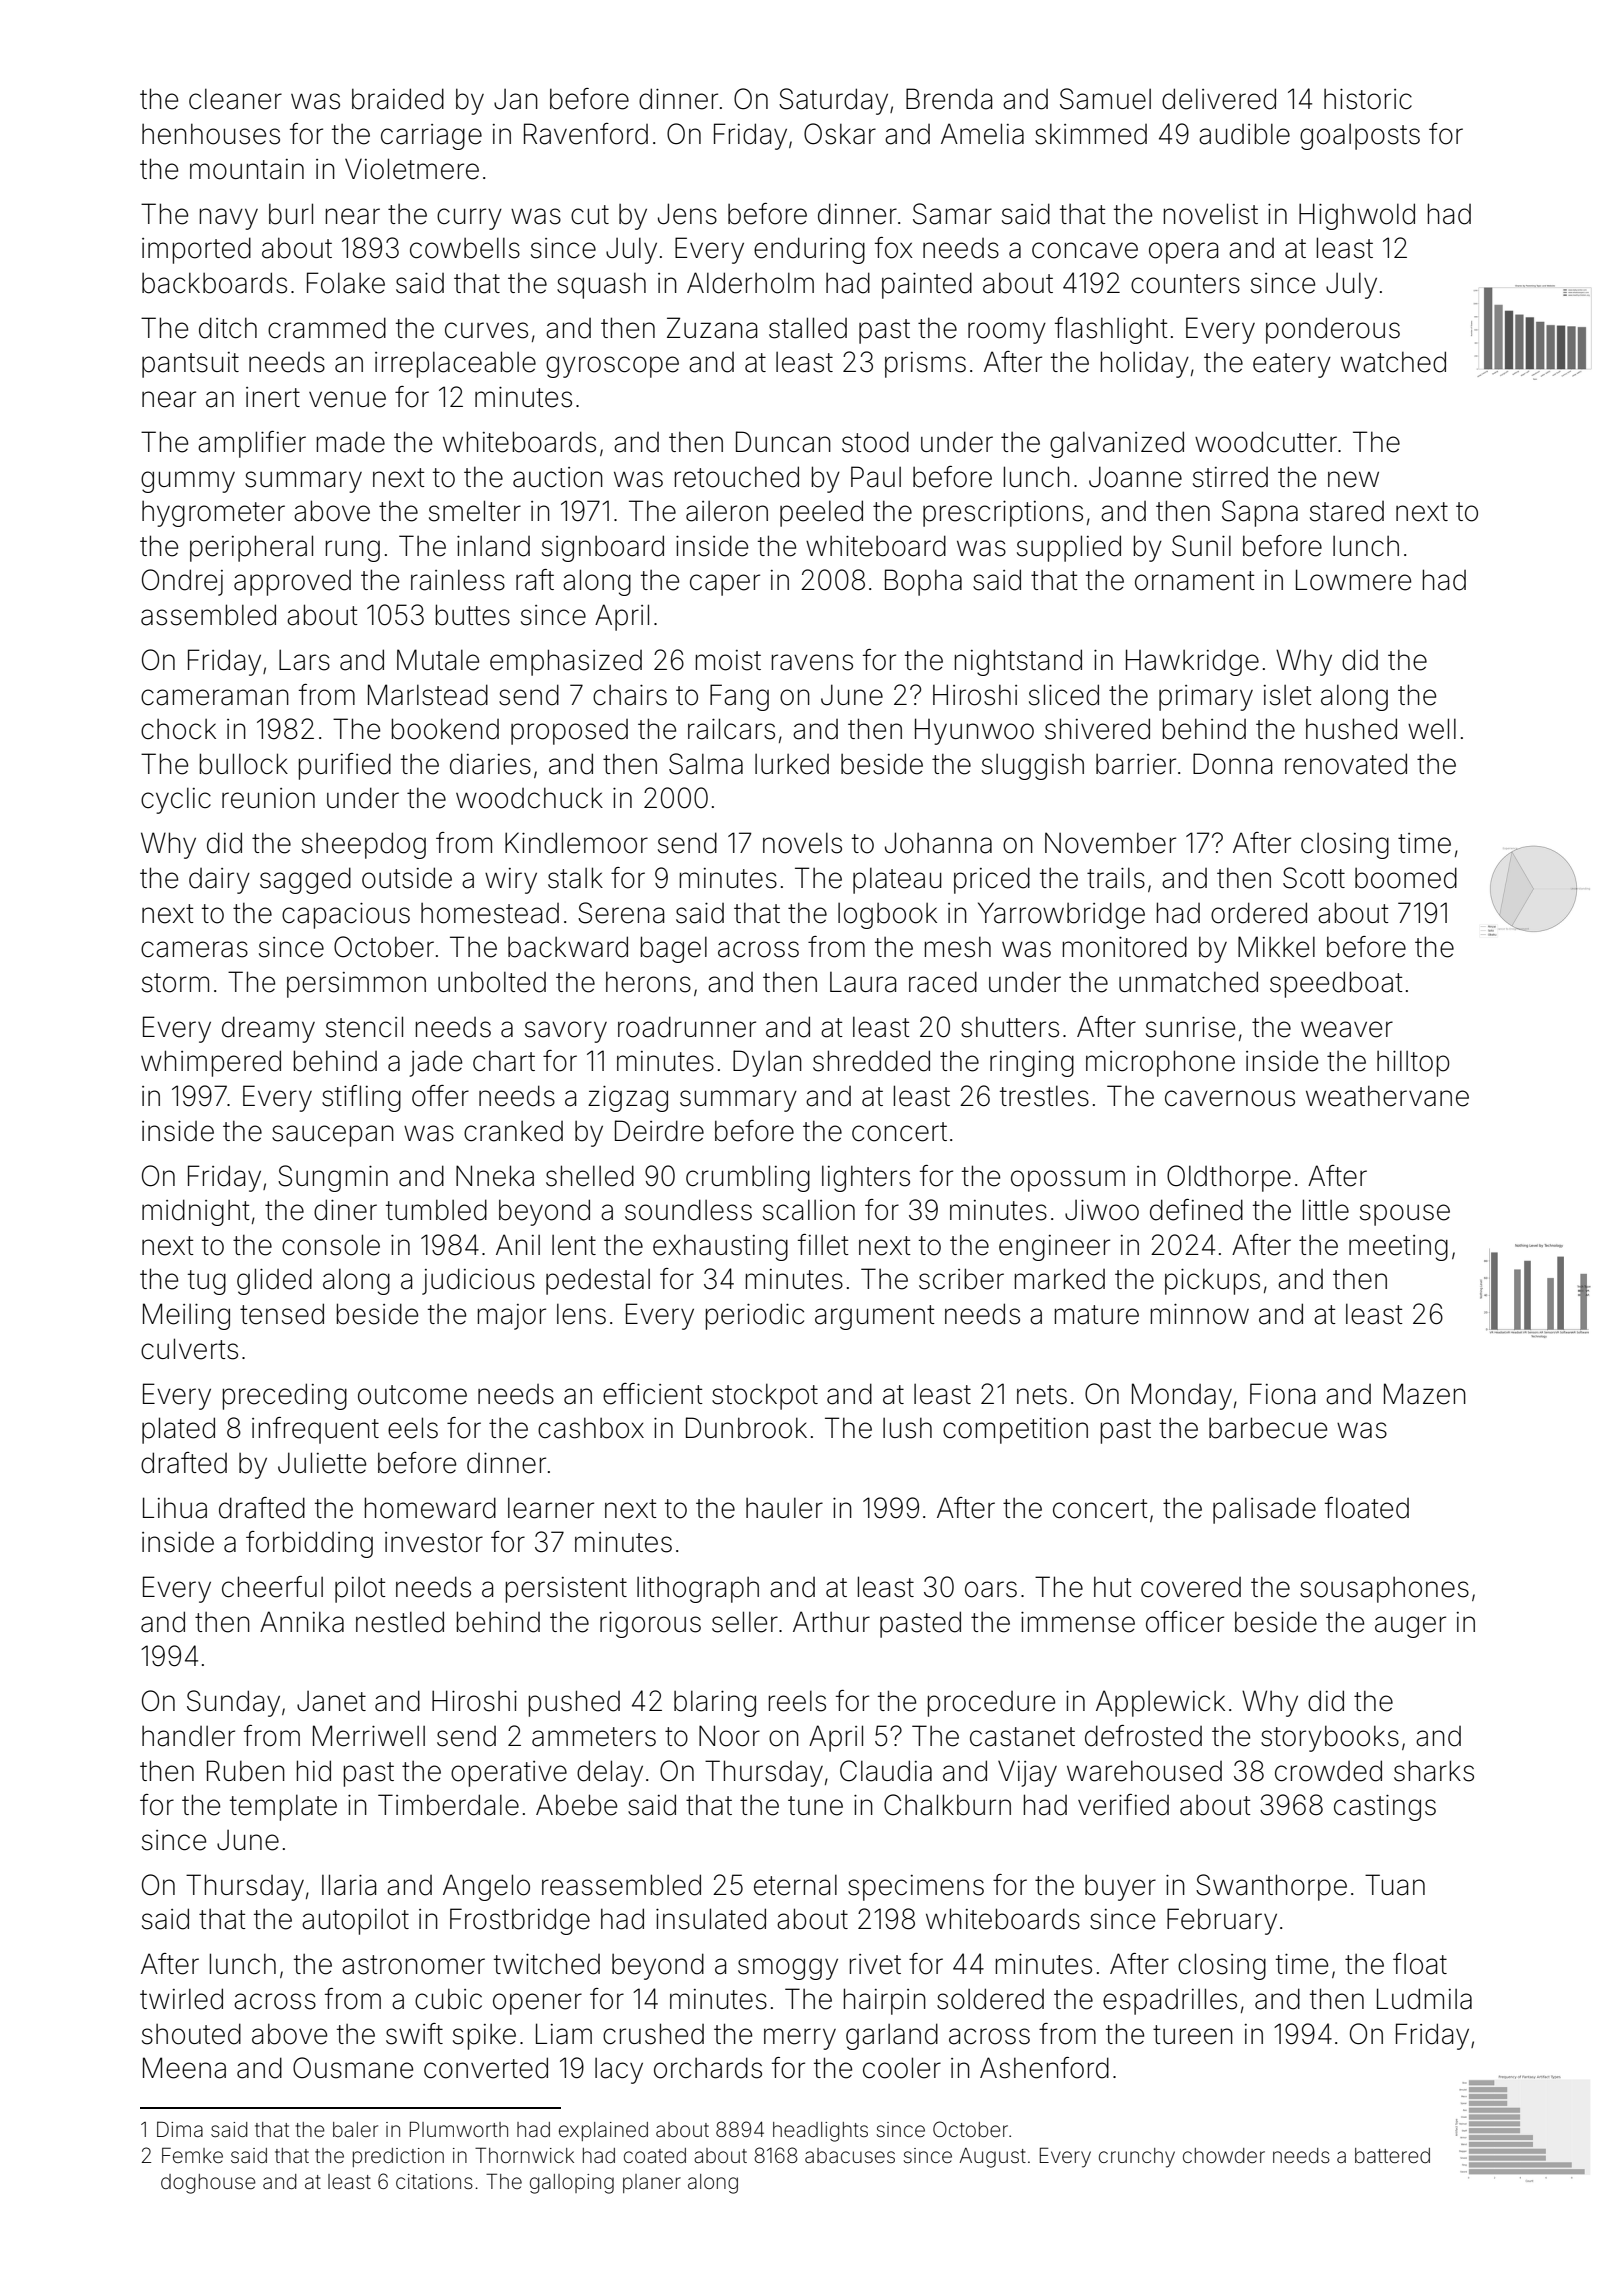 Image resolution: width=1620 pixels, height=2292 pixels. Describe the element at coordinates (729, 1736) in the screenshot. I see `Noor` at that location.
